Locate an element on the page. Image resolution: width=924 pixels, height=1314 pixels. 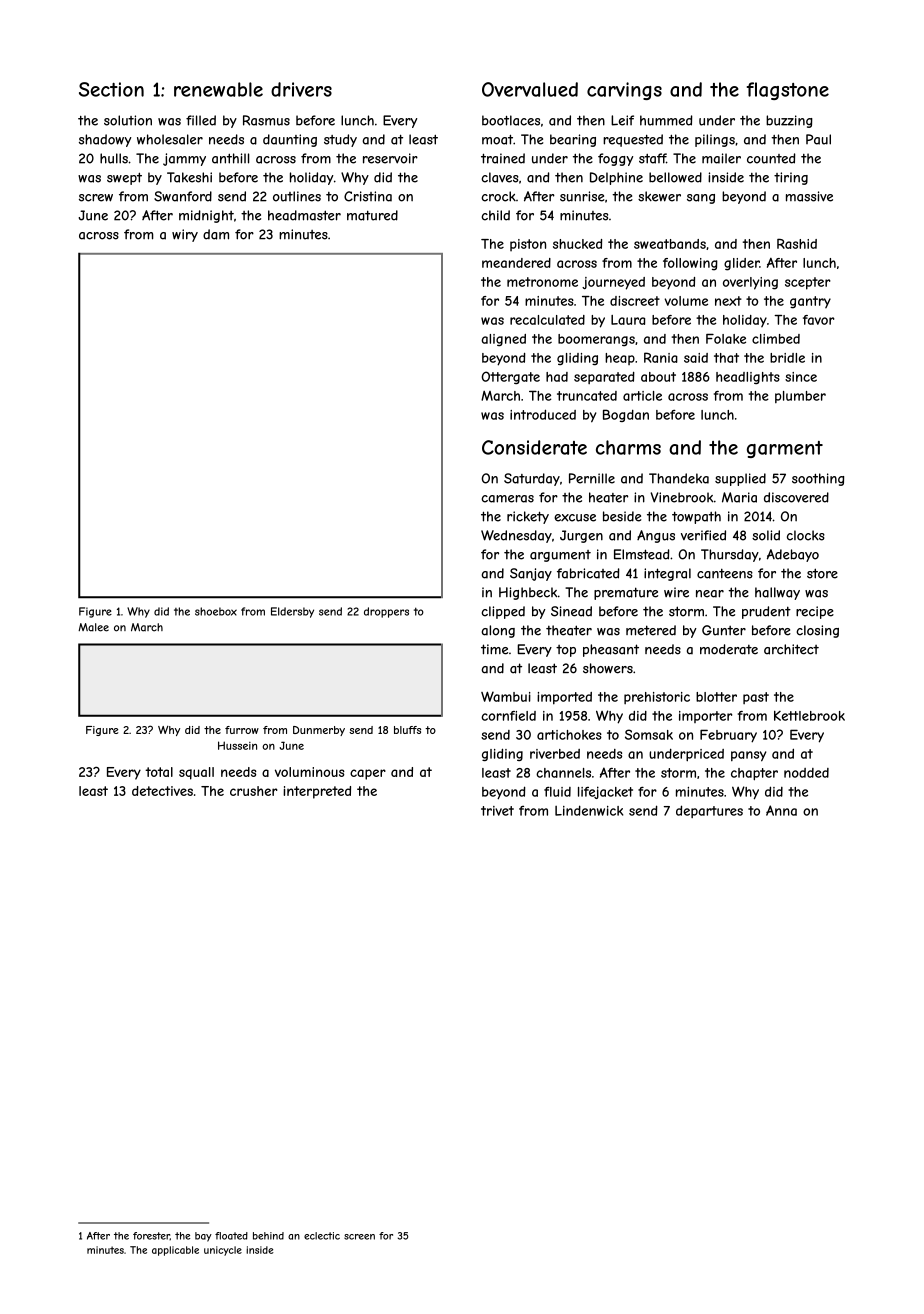
droppers is located at coordinates (386, 612).
